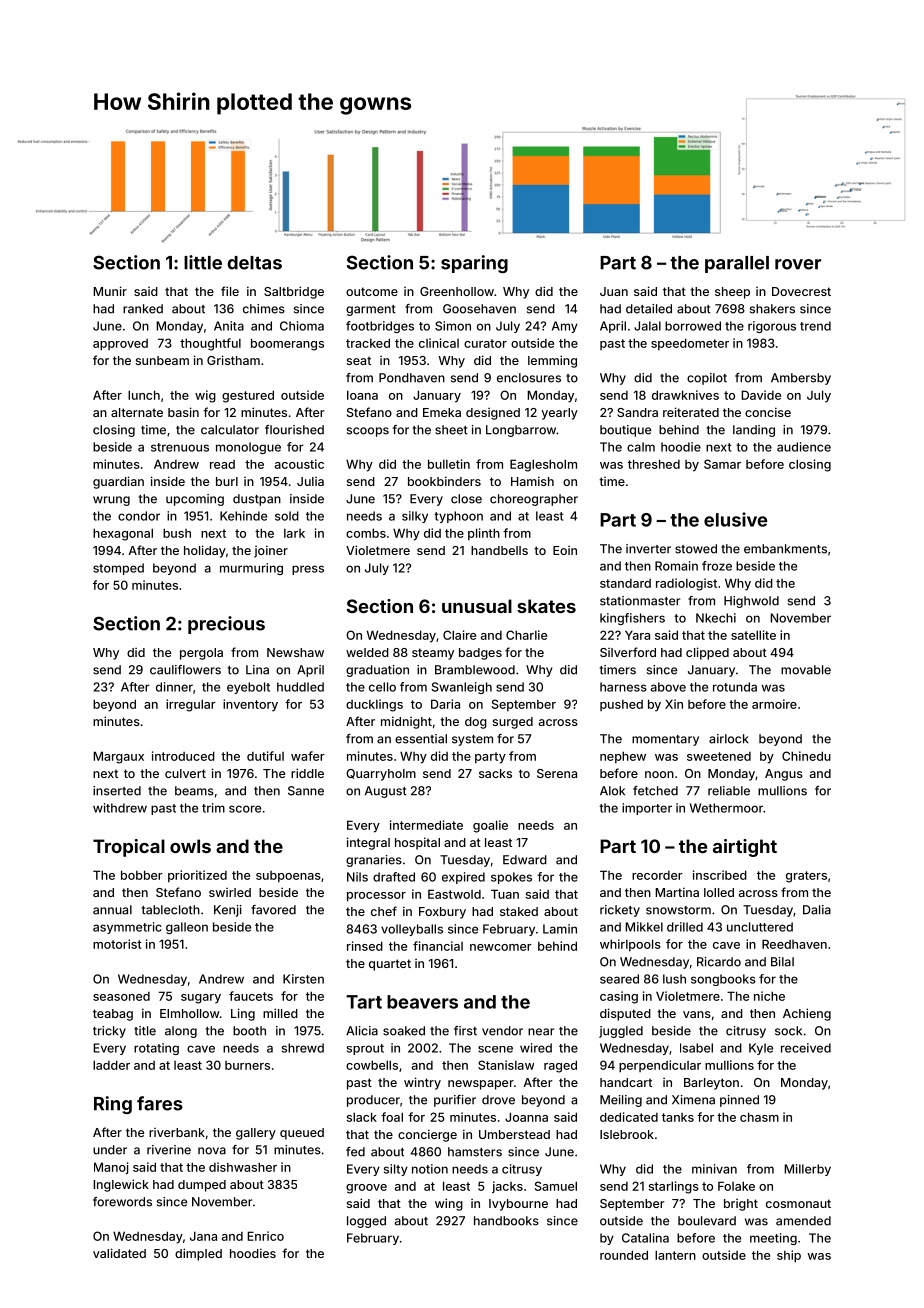  What do you see at coordinates (254, 263) in the screenshot?
I see `deltas` at bounding box center [254, 263].
